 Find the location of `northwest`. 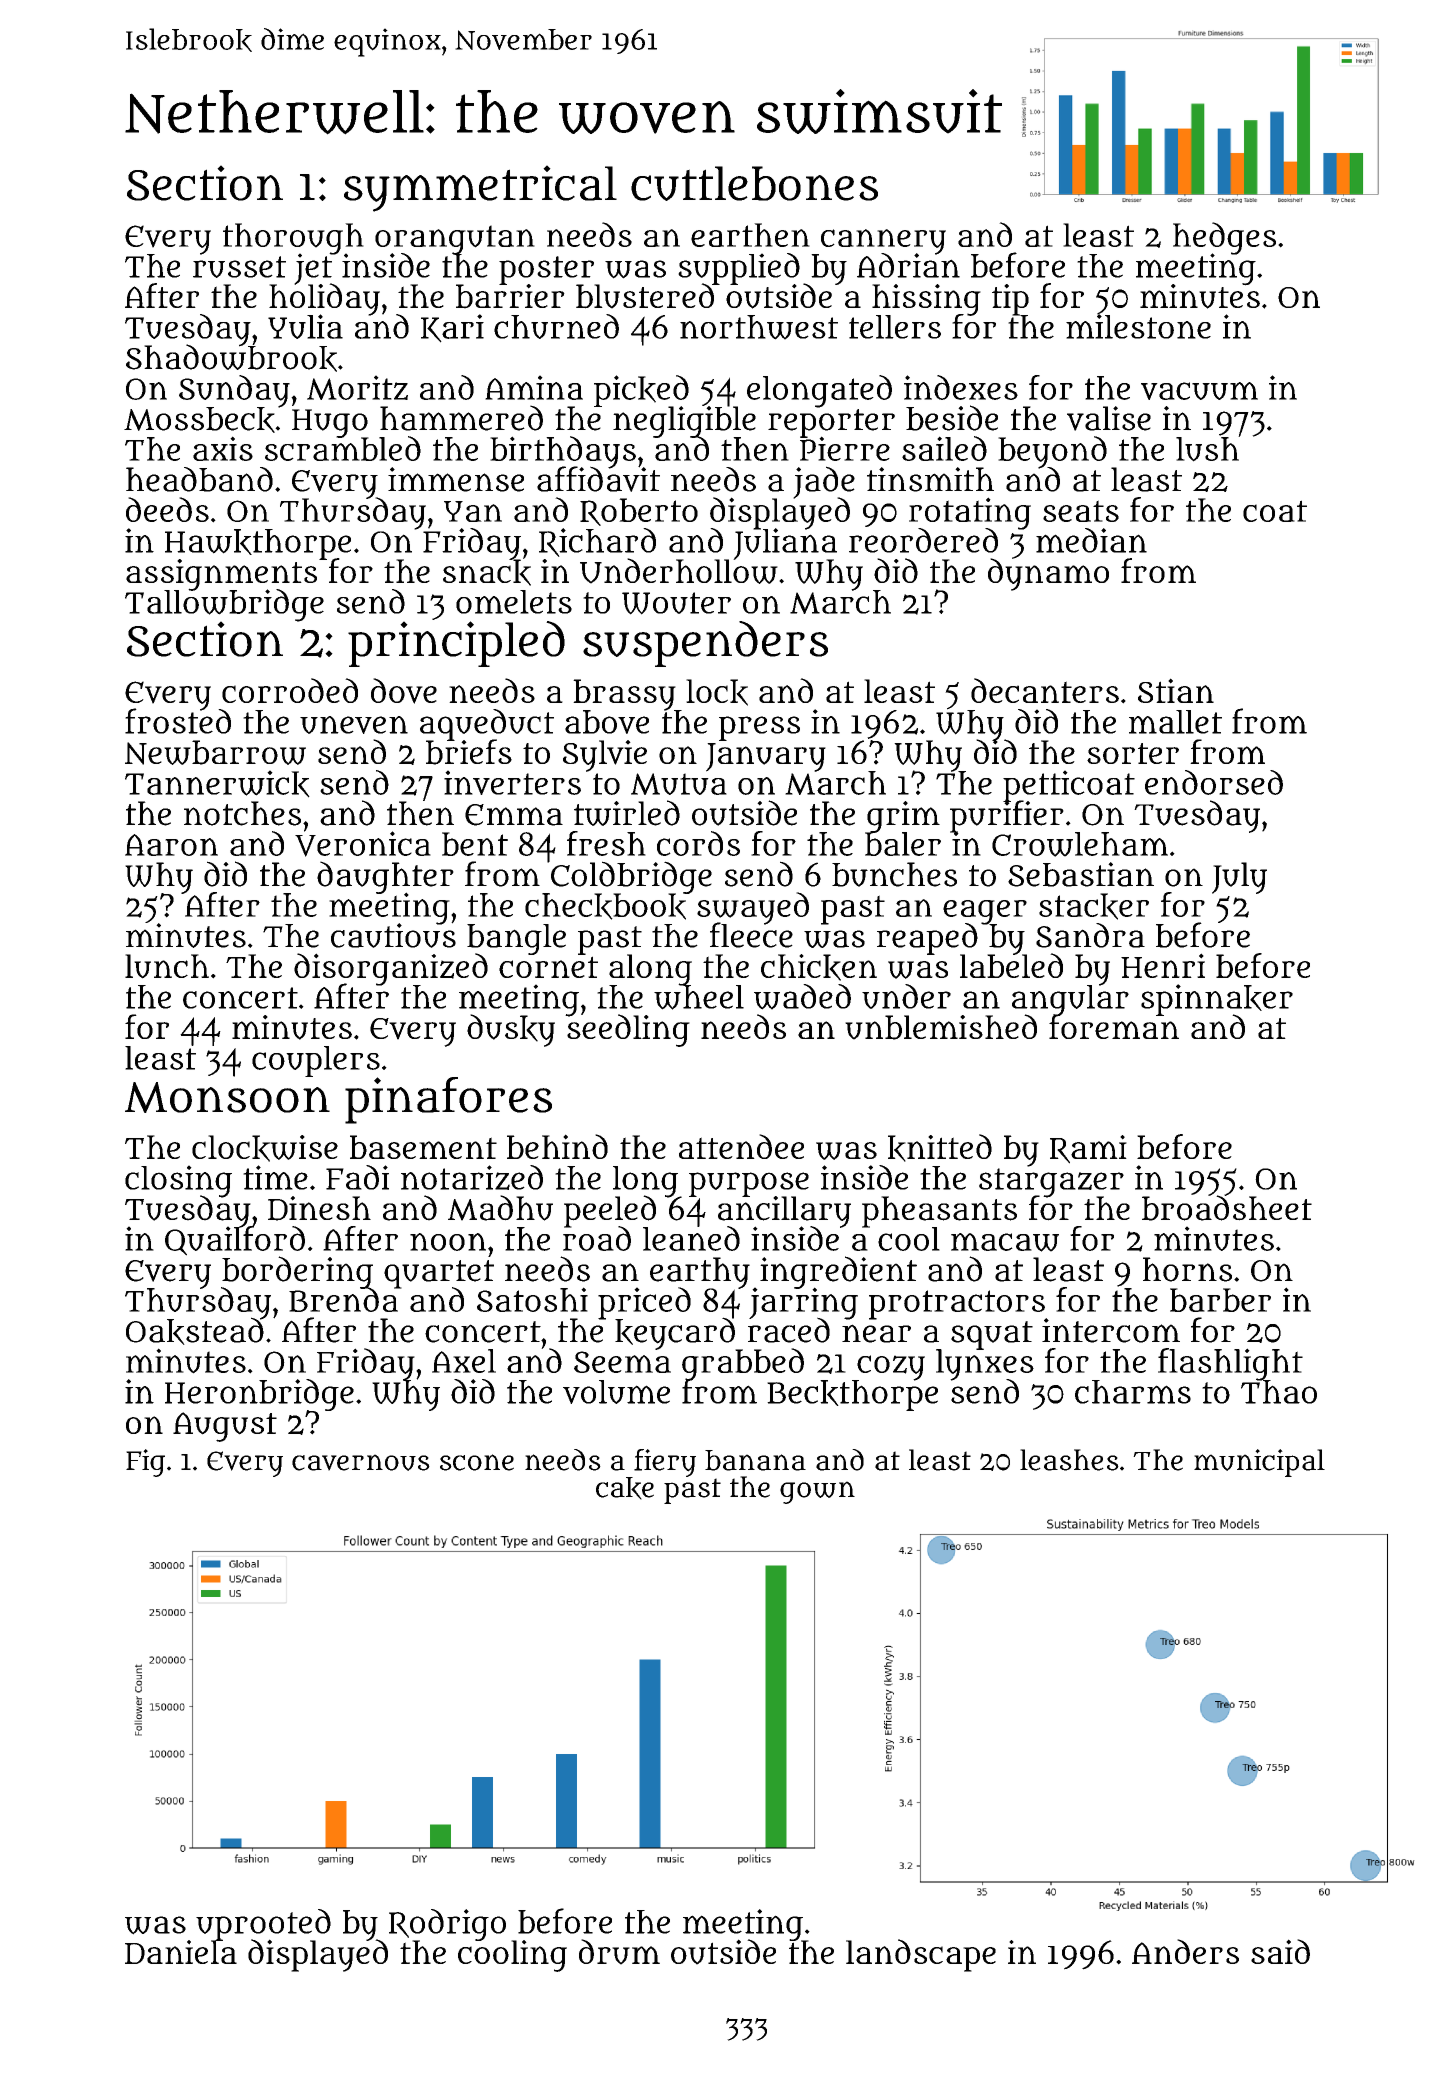

northwest is located at coordinates (759, 327).
